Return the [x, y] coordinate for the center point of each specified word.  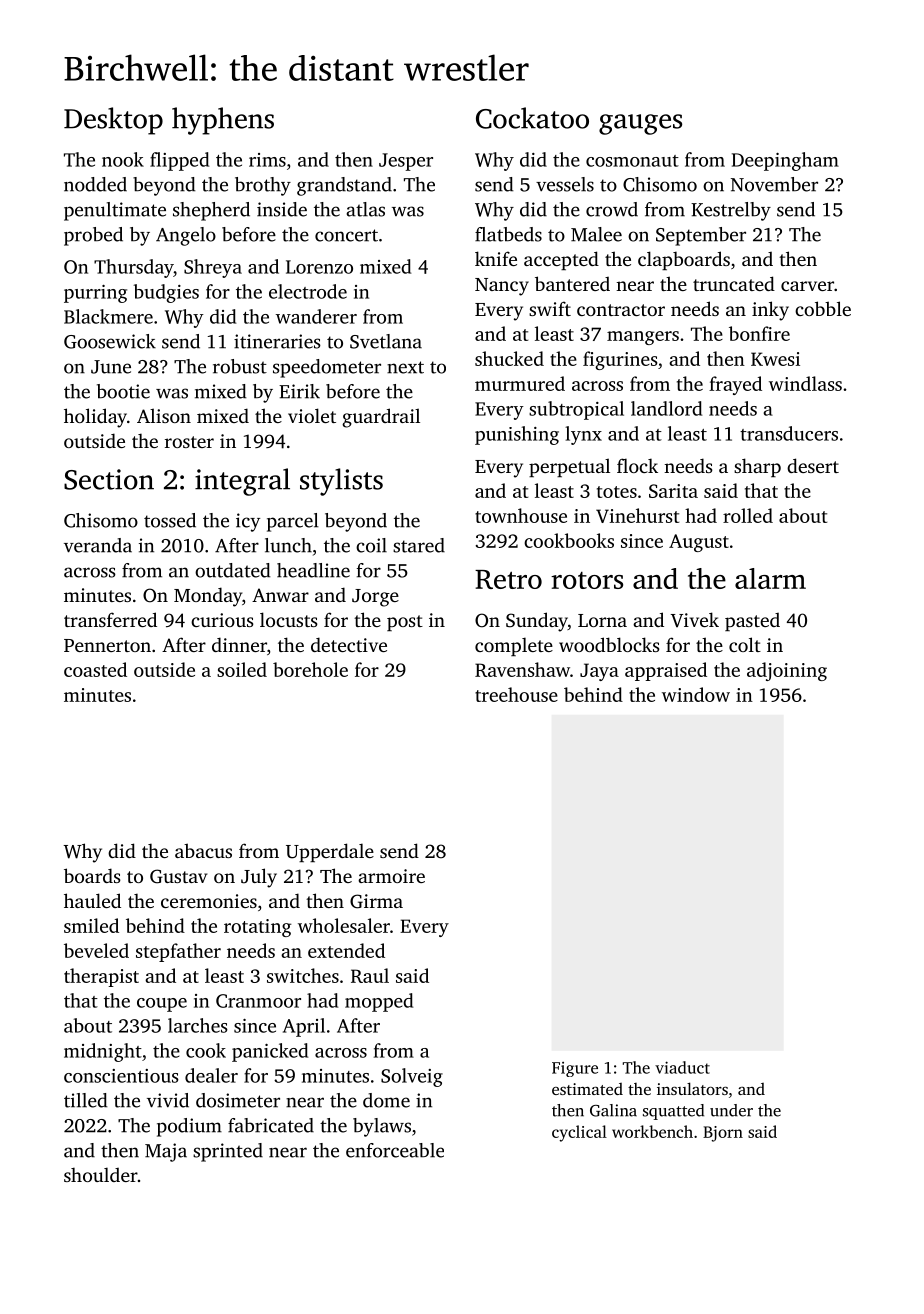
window [696, 694]
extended [346, 950]
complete [514, 646]
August [699, 543]
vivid [168, 1100]
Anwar [280, 595]
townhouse [521, 515]
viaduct [682, 1067]
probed [93, 236]
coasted [95, 669]
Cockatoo [532, 118]
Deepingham [785, 161]
